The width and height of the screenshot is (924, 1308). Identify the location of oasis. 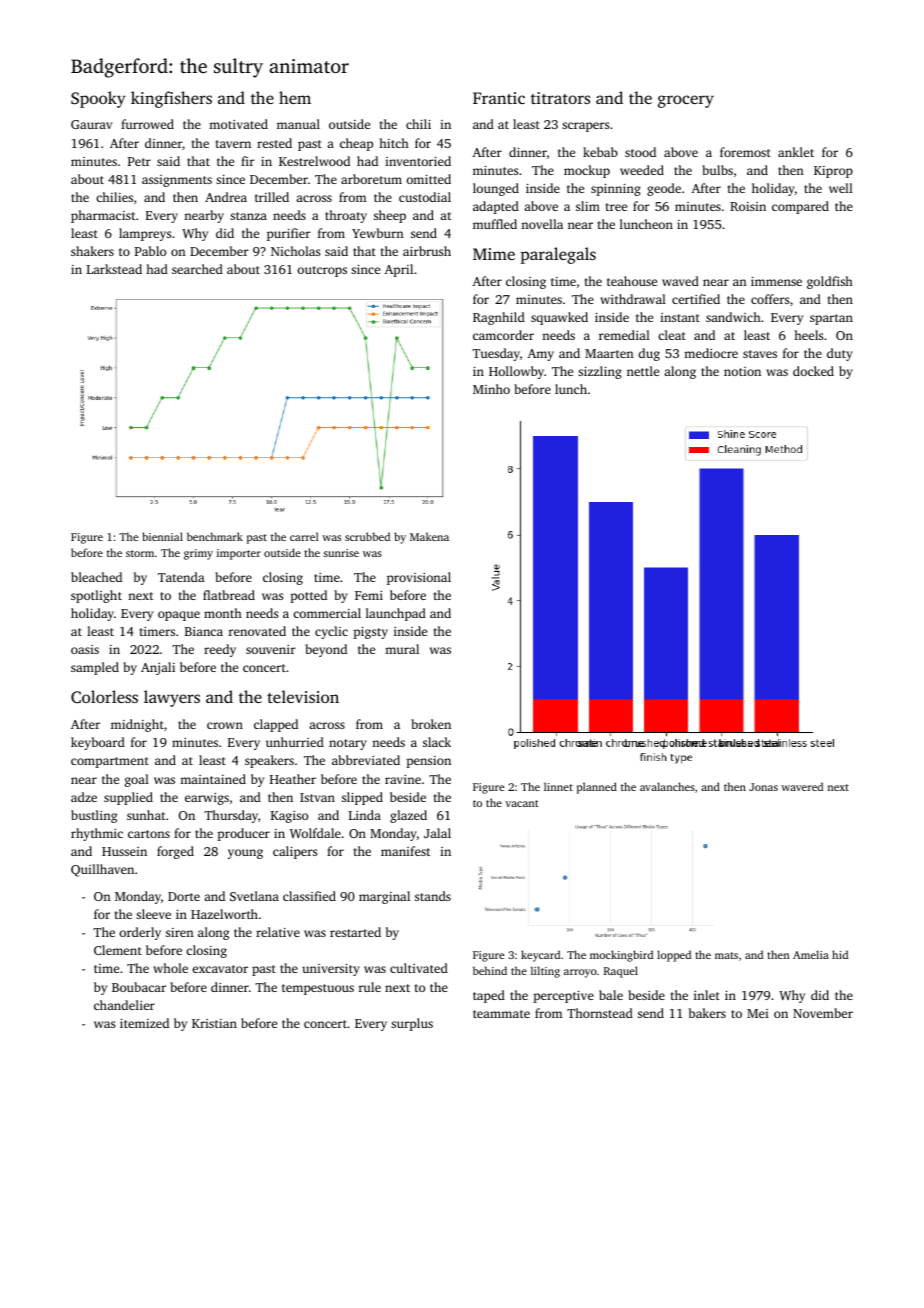
(85, 649).
